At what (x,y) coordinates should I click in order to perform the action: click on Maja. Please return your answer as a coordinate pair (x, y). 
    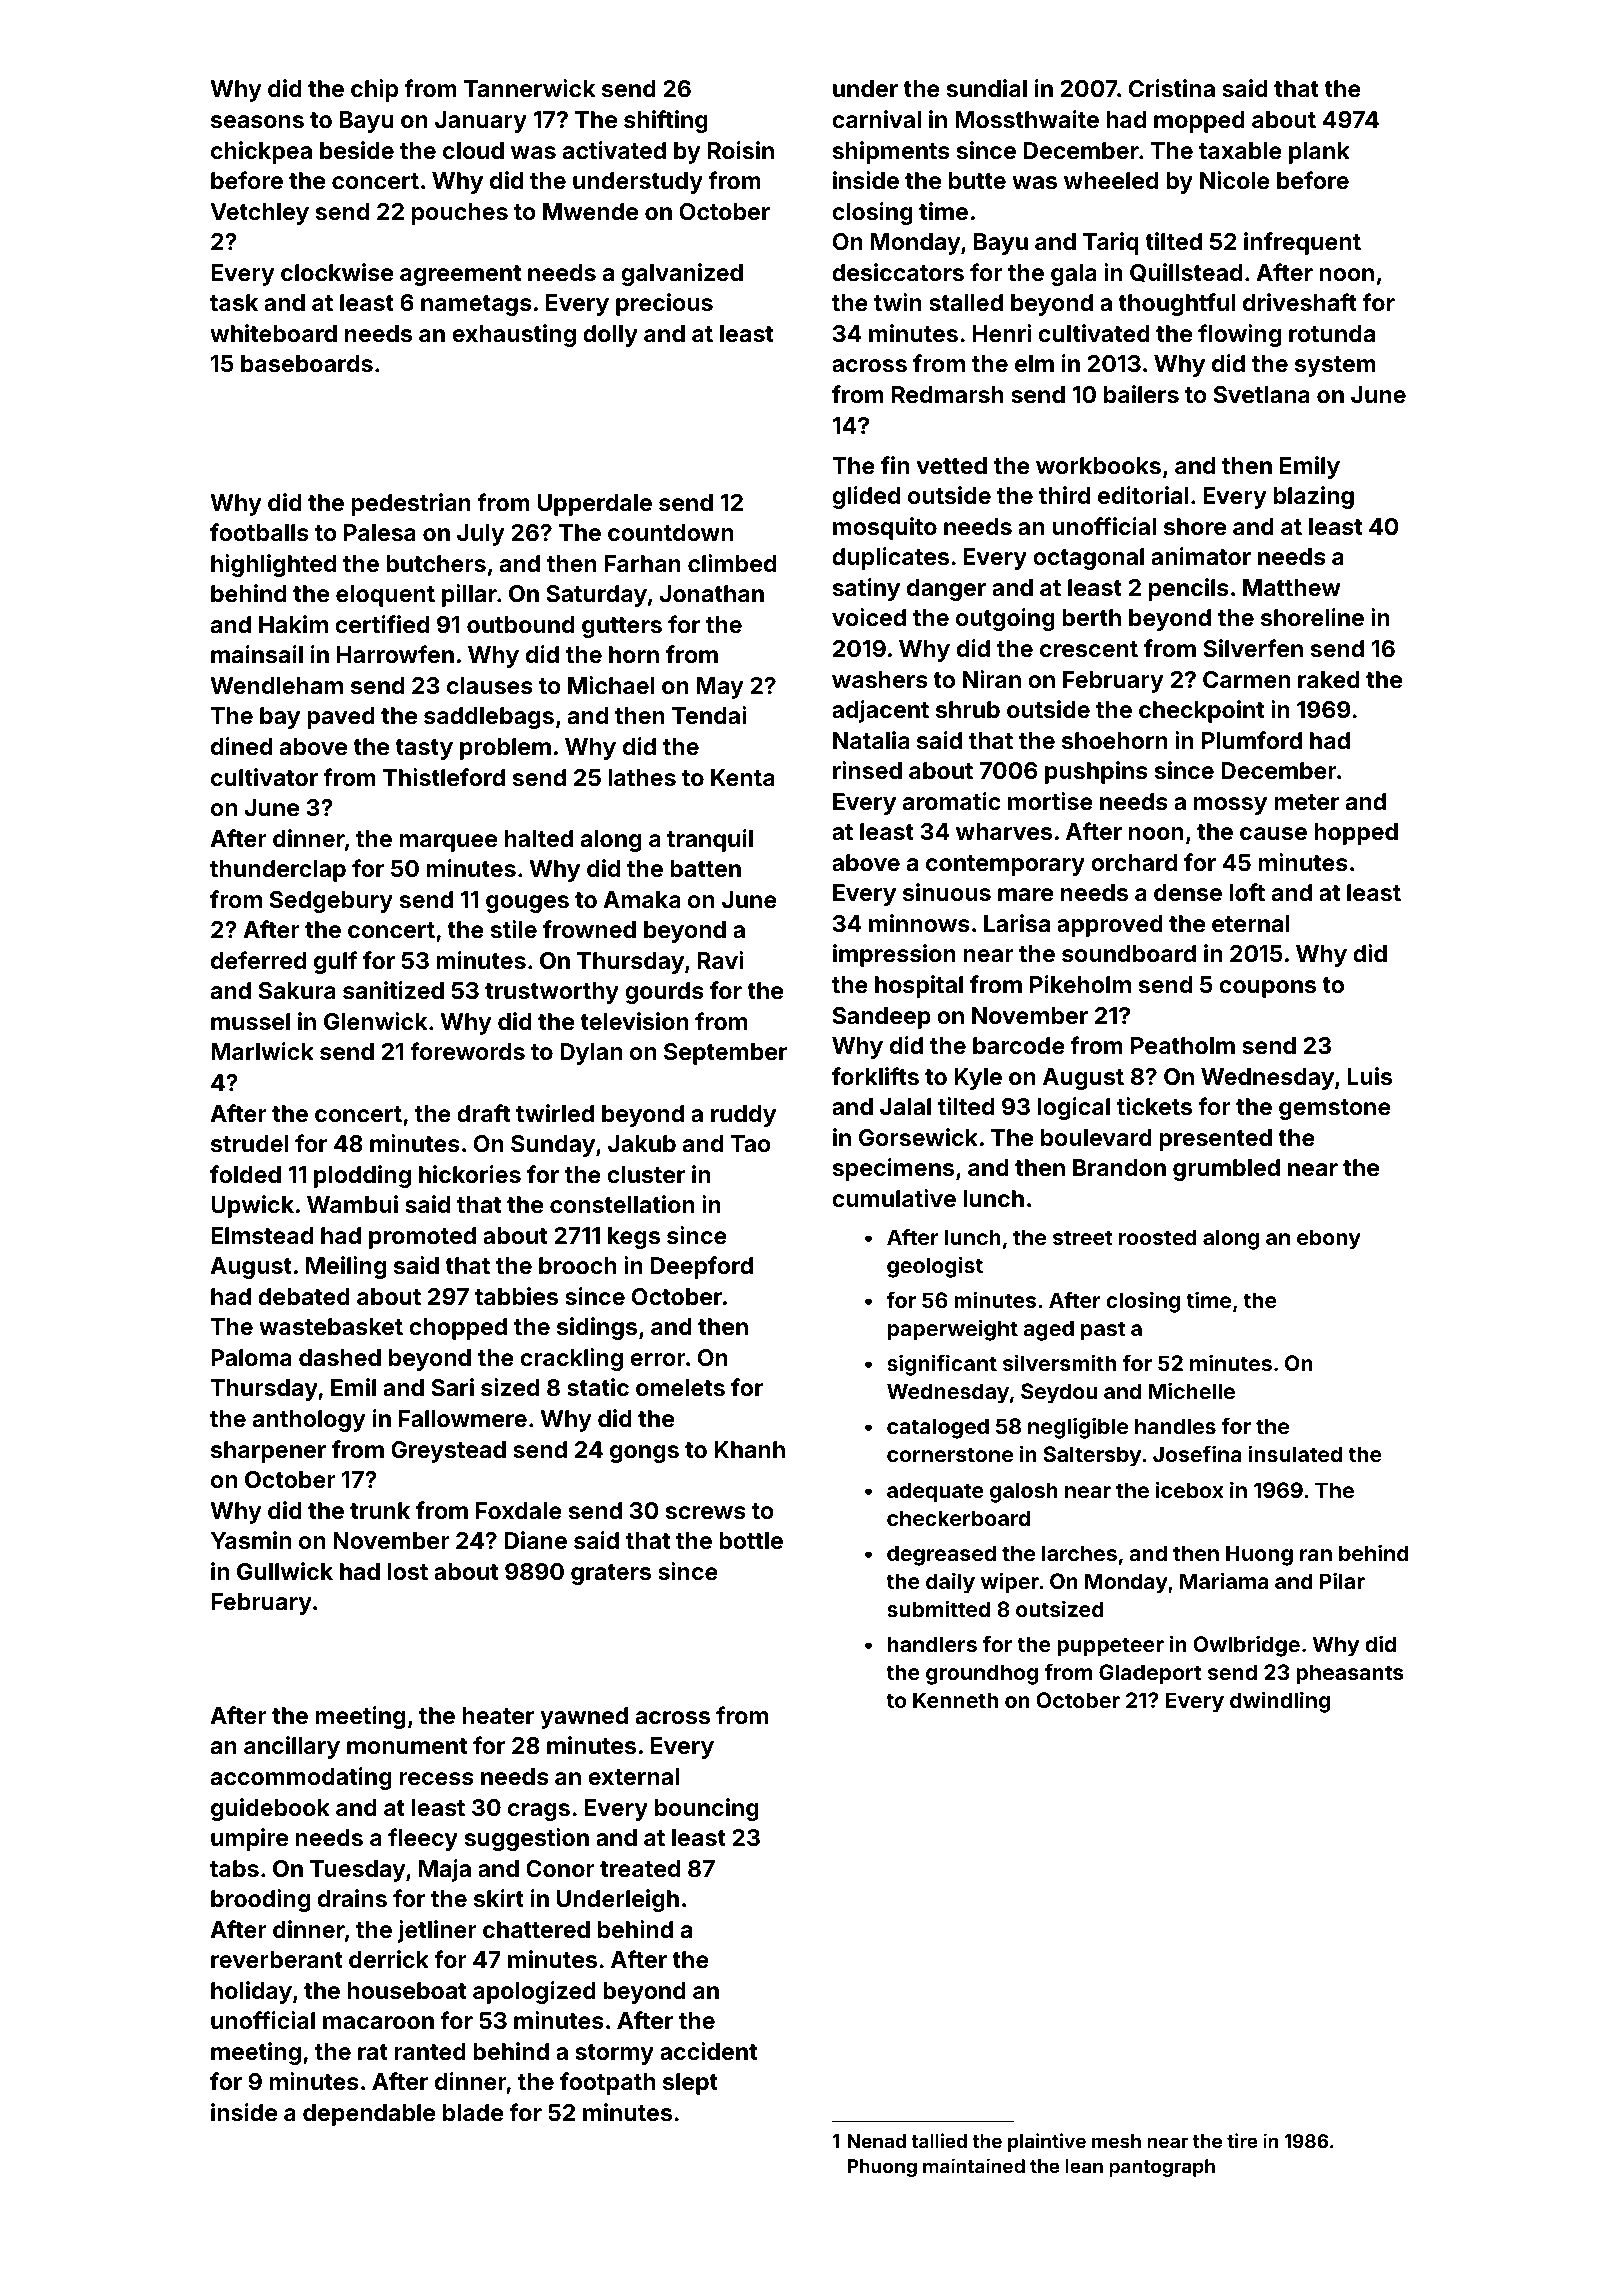
    Looking at the image, I should click on (445, 1870).
